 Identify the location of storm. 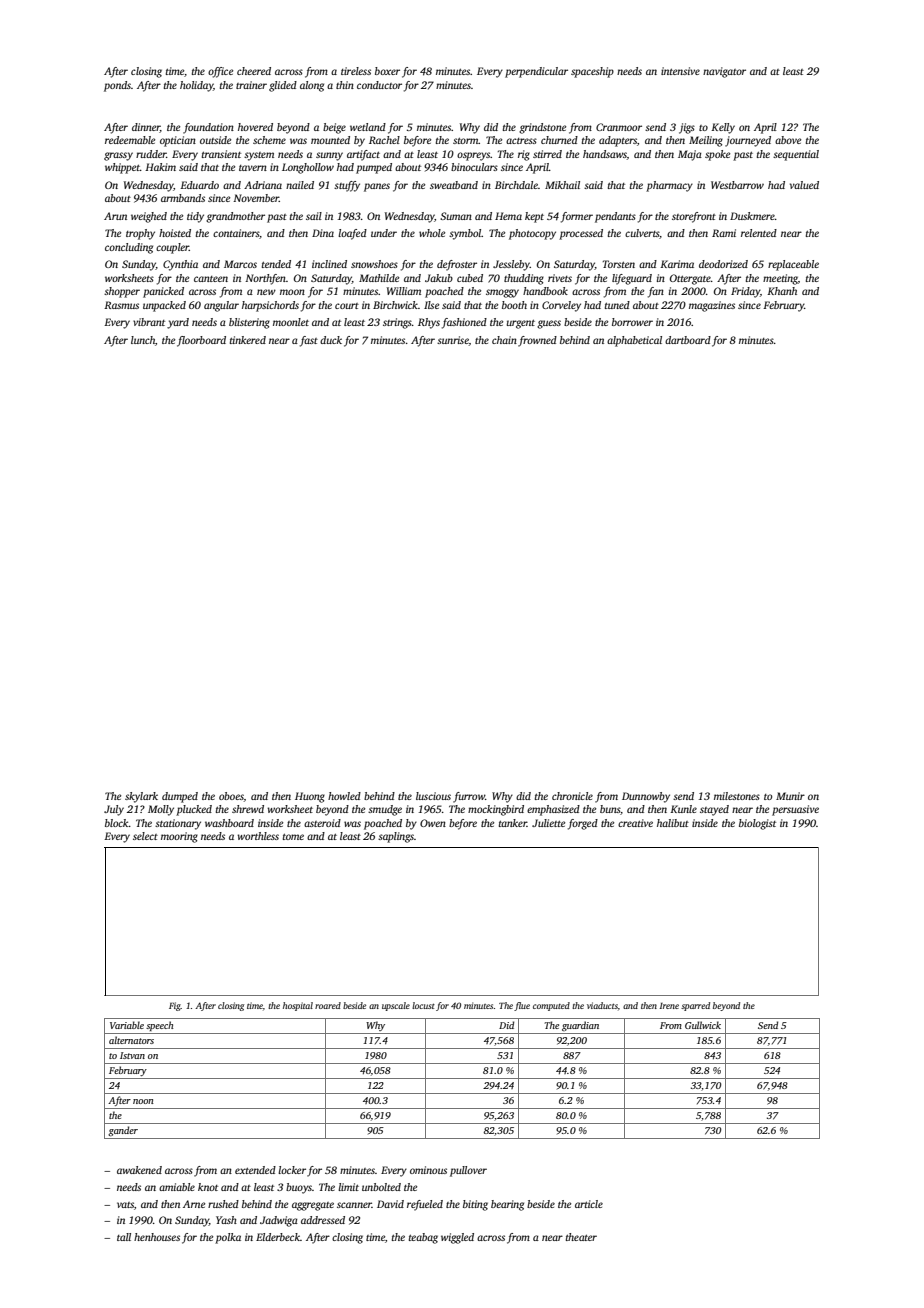
(466, 141).
